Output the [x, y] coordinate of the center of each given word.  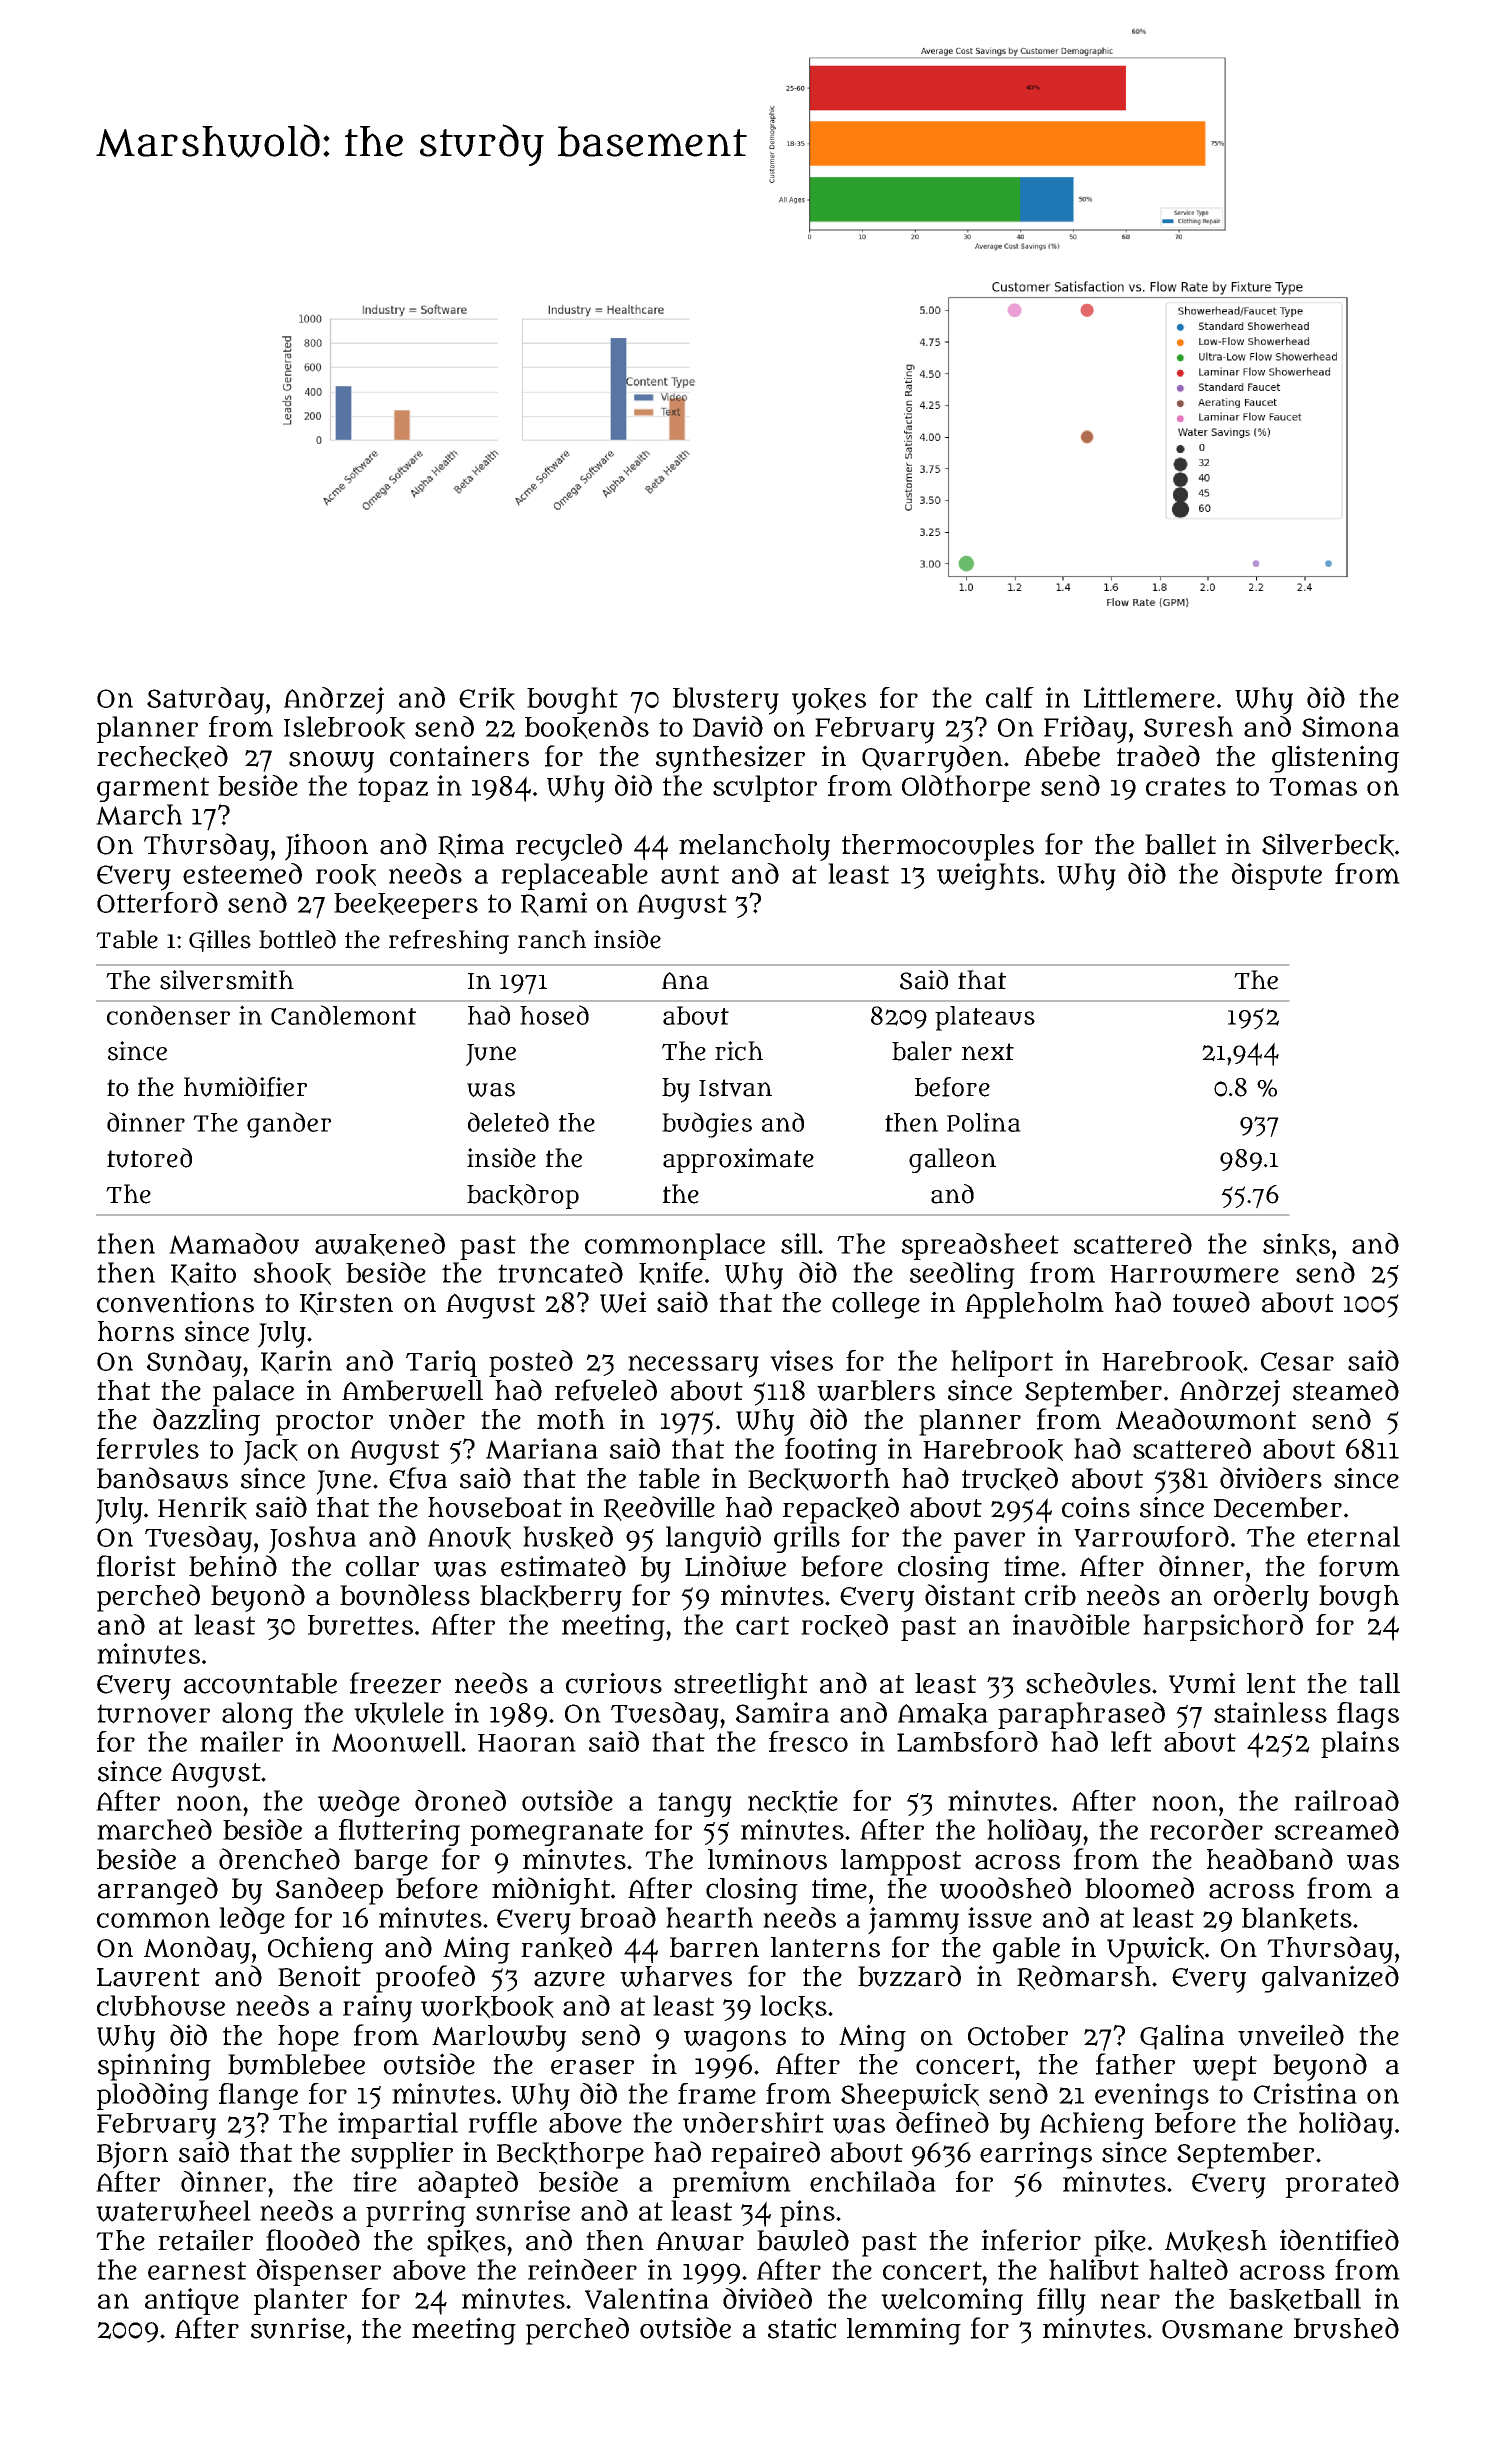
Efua [418, 1478]
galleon [952, 1160]
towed [1211, 1302]
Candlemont [343, 1015]
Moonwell [396, 1742]
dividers [1271, 1478]
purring [416, 2213]
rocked [844, 1625]
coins [1096, 1507]
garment [153, 789]
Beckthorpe [570, 2155]
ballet [1180, 844]
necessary [693, 1366]
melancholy [754, 847]
